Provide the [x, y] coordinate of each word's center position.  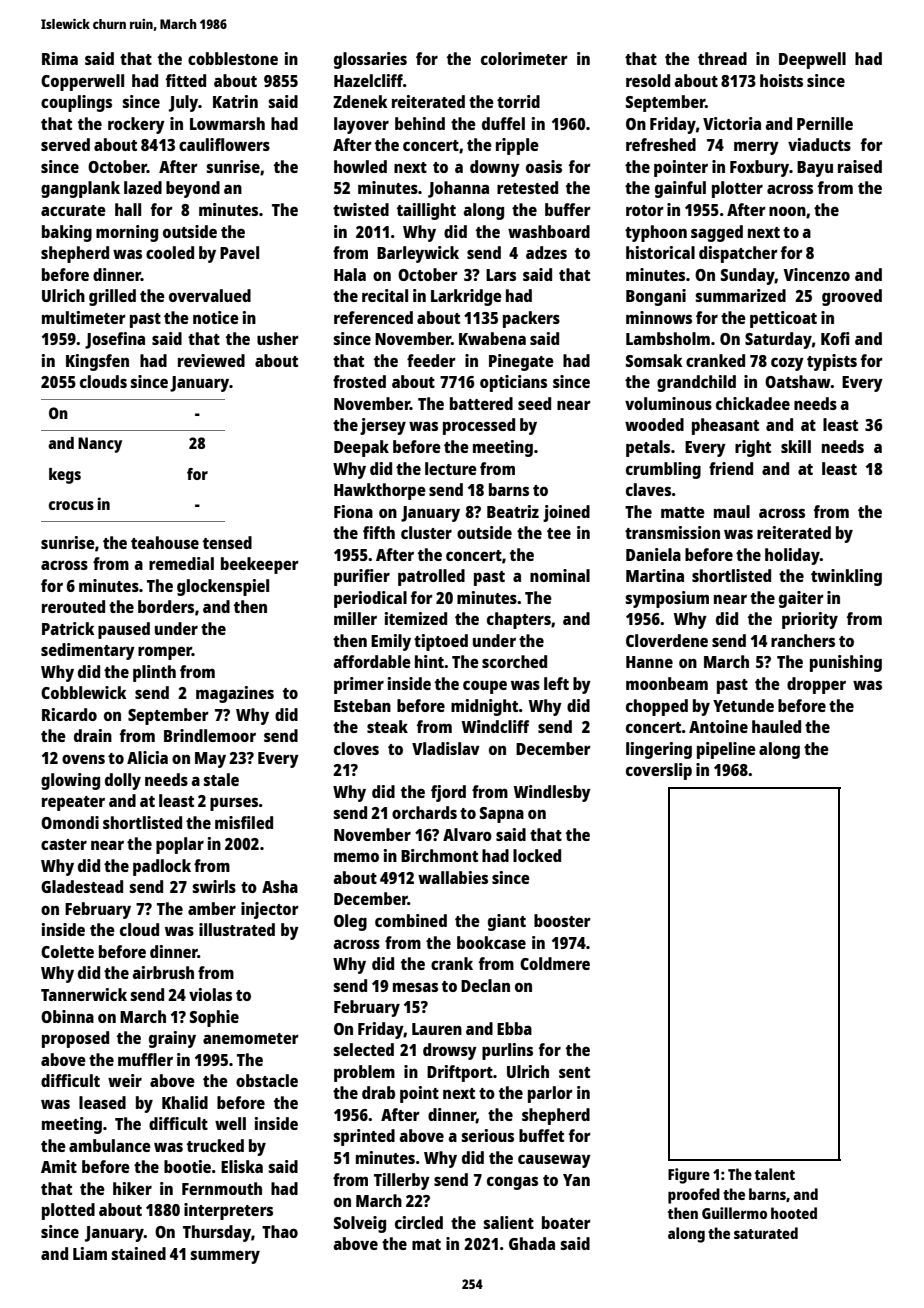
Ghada [532, 1243]
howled [360, 166]
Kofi [835, 338]
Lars [501, 275]
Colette [67, 951]
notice [216, 317]
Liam [90, 1253]
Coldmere [555, 963]
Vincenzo [816, 274]
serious [487, 1135]
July [183, 103]
